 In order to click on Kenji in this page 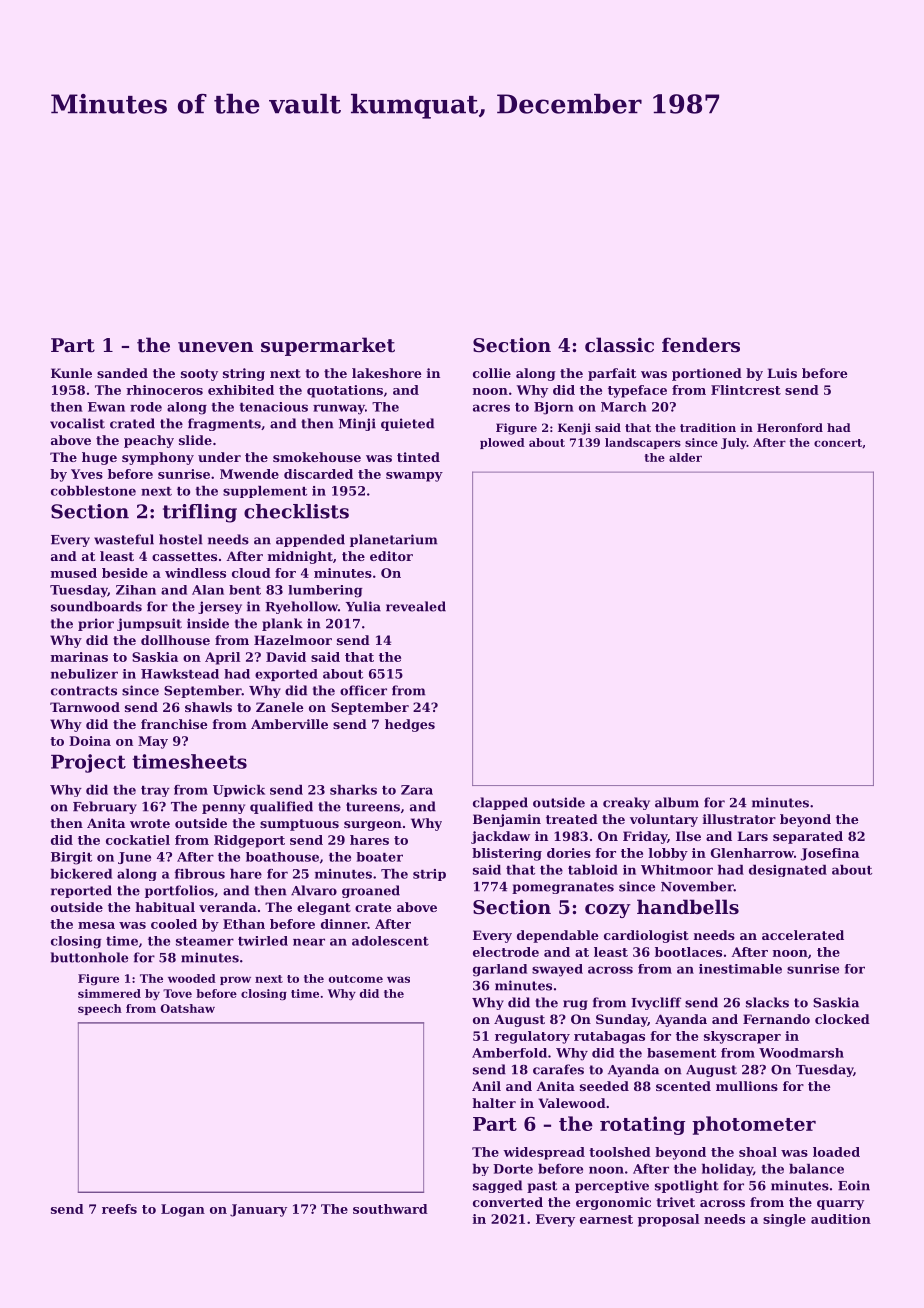, I will do `click(574, 429)`.
